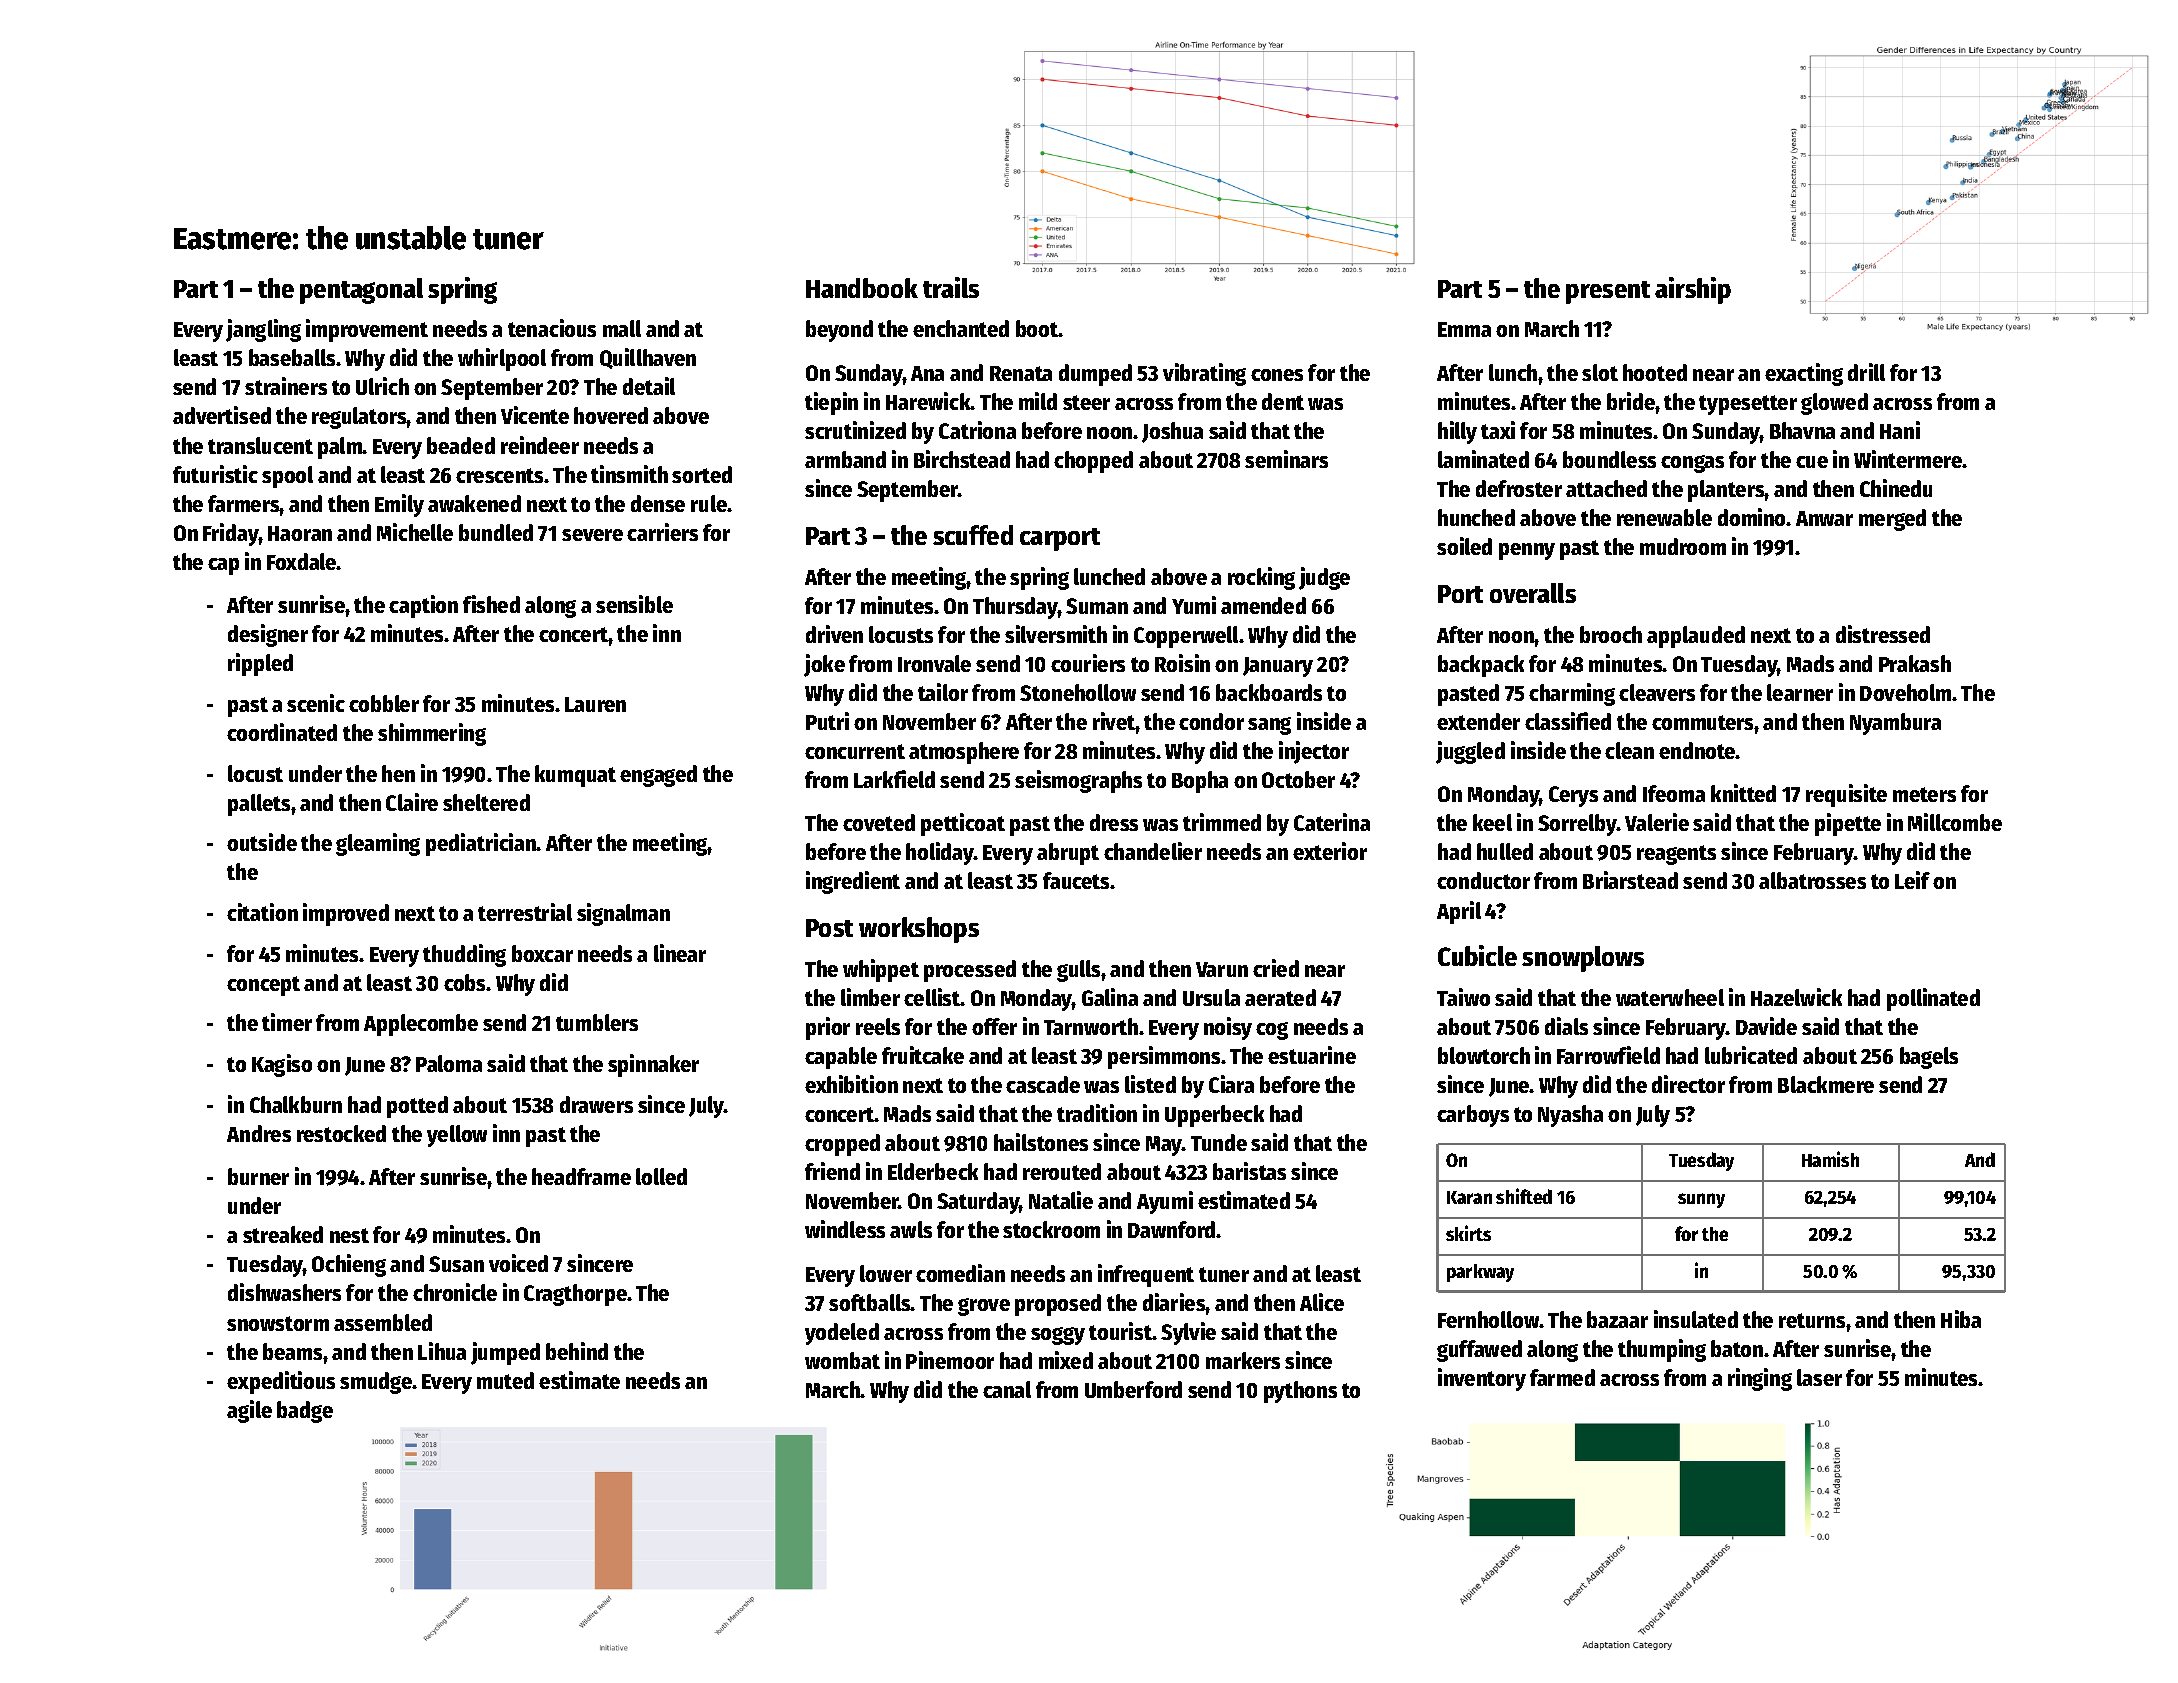 This document has width=2178, height=1683. Describe the element at coordinates (839, 331) in the document. I see `beyond` at that location.
